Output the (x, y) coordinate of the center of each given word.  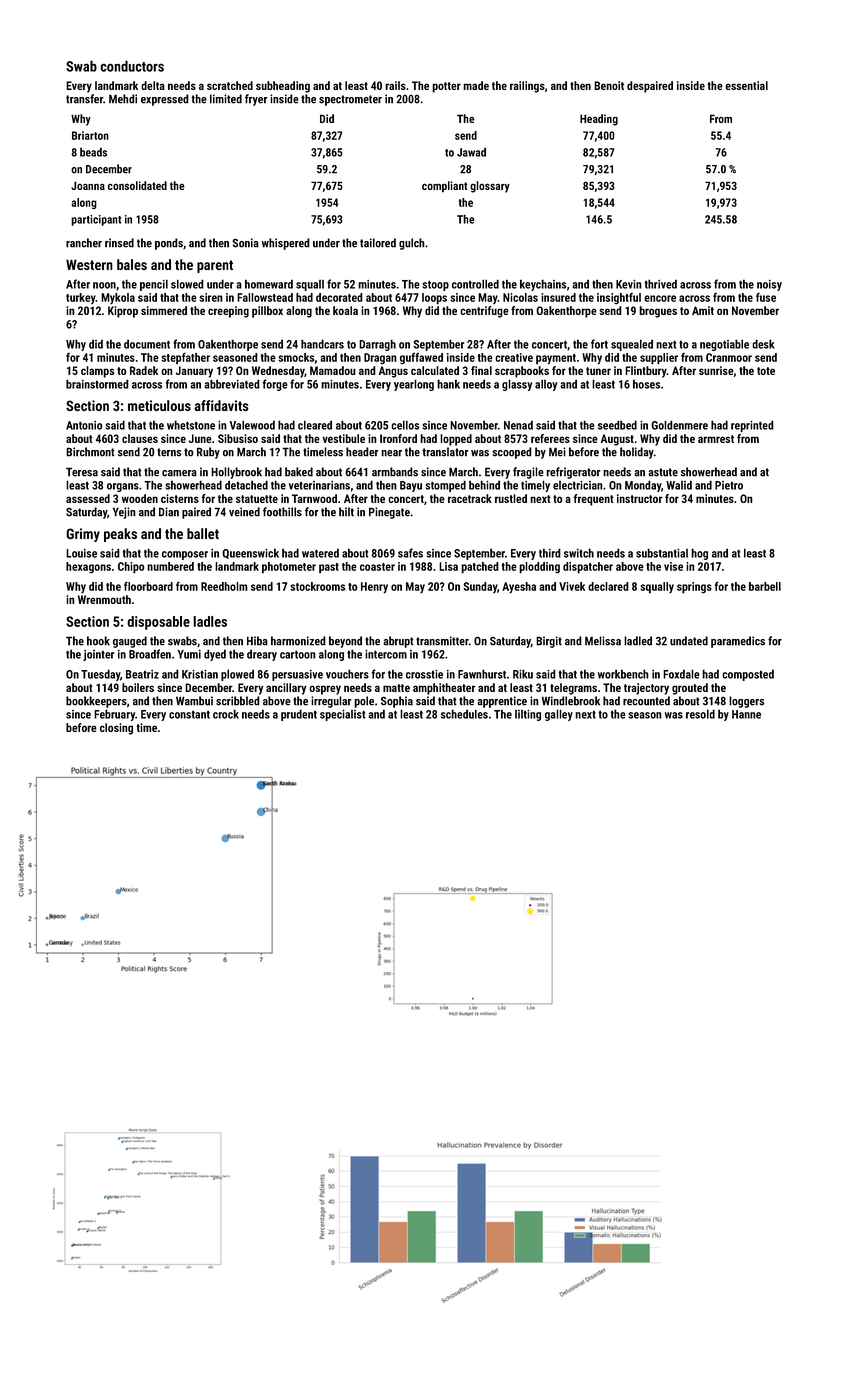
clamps (97, 372)
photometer (289, 568)
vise (673, 566)
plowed (237, 675)
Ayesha (519, 587)
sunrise (716, 370)
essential (746, 85)
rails (395, 85)
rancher (84, 243)
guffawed (421, 359)
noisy (769, 285)
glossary (490, 187)
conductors (132, 66)
